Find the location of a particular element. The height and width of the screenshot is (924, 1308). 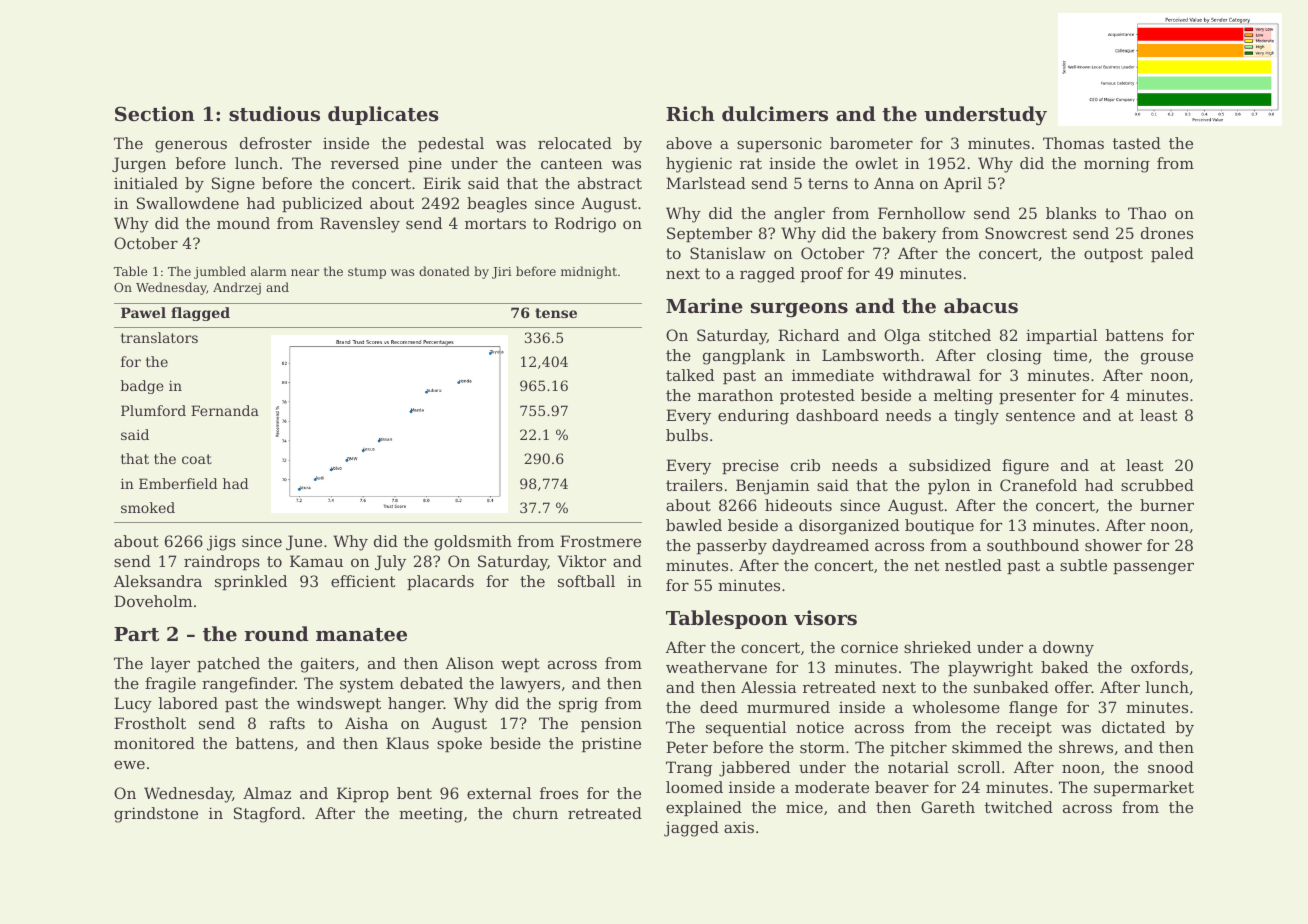

tasted is located at coordinates (1137, 143).
